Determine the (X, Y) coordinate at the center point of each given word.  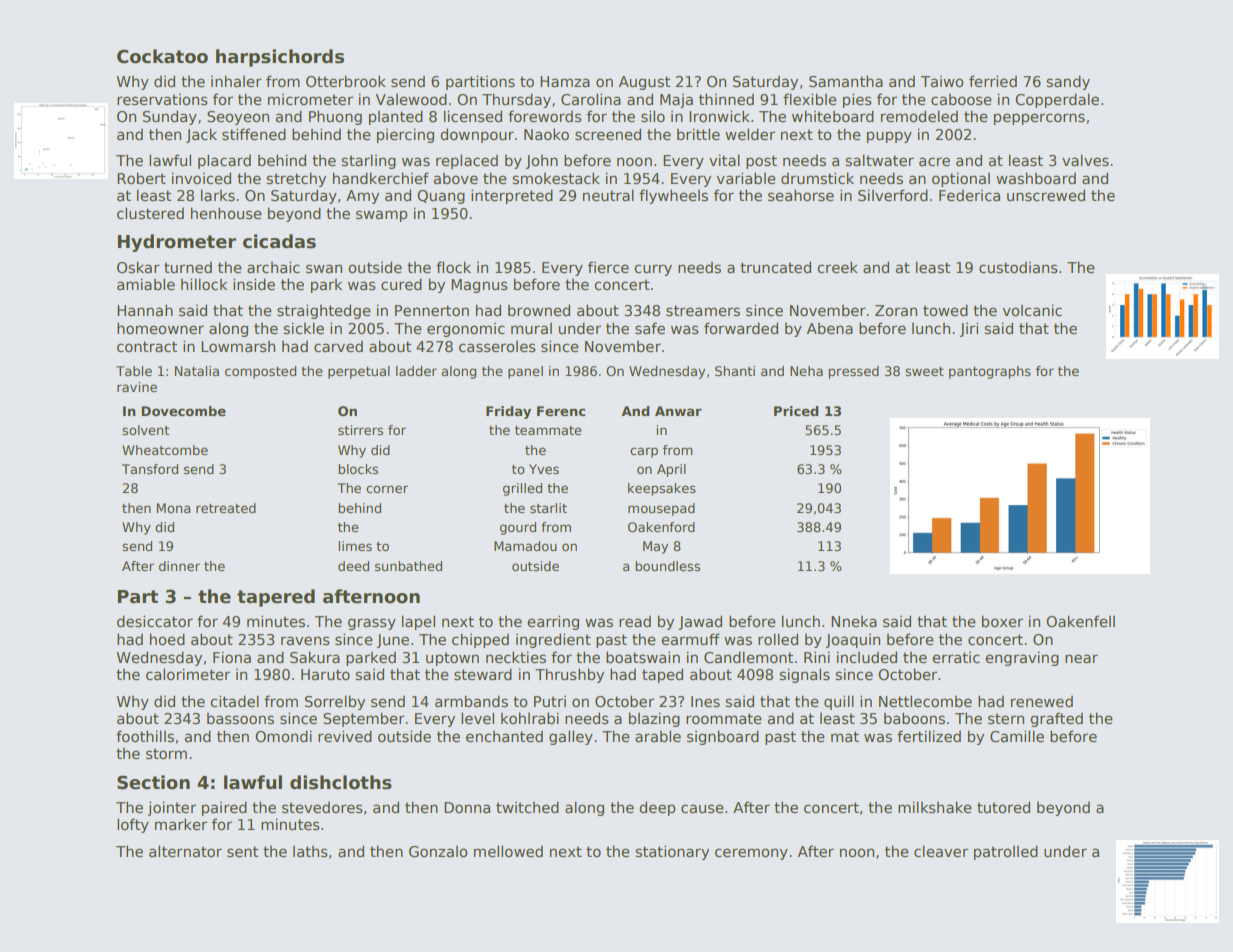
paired (224, 808)
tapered (276, 598)
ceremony (751, 854)
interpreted (512, 196)
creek (837, 267)
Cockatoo (162, 56)
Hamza (565, 81)
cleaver (941, 851)
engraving (1022, 658)
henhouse (226, 213)
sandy (1068, 82)
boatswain (643, 657)
